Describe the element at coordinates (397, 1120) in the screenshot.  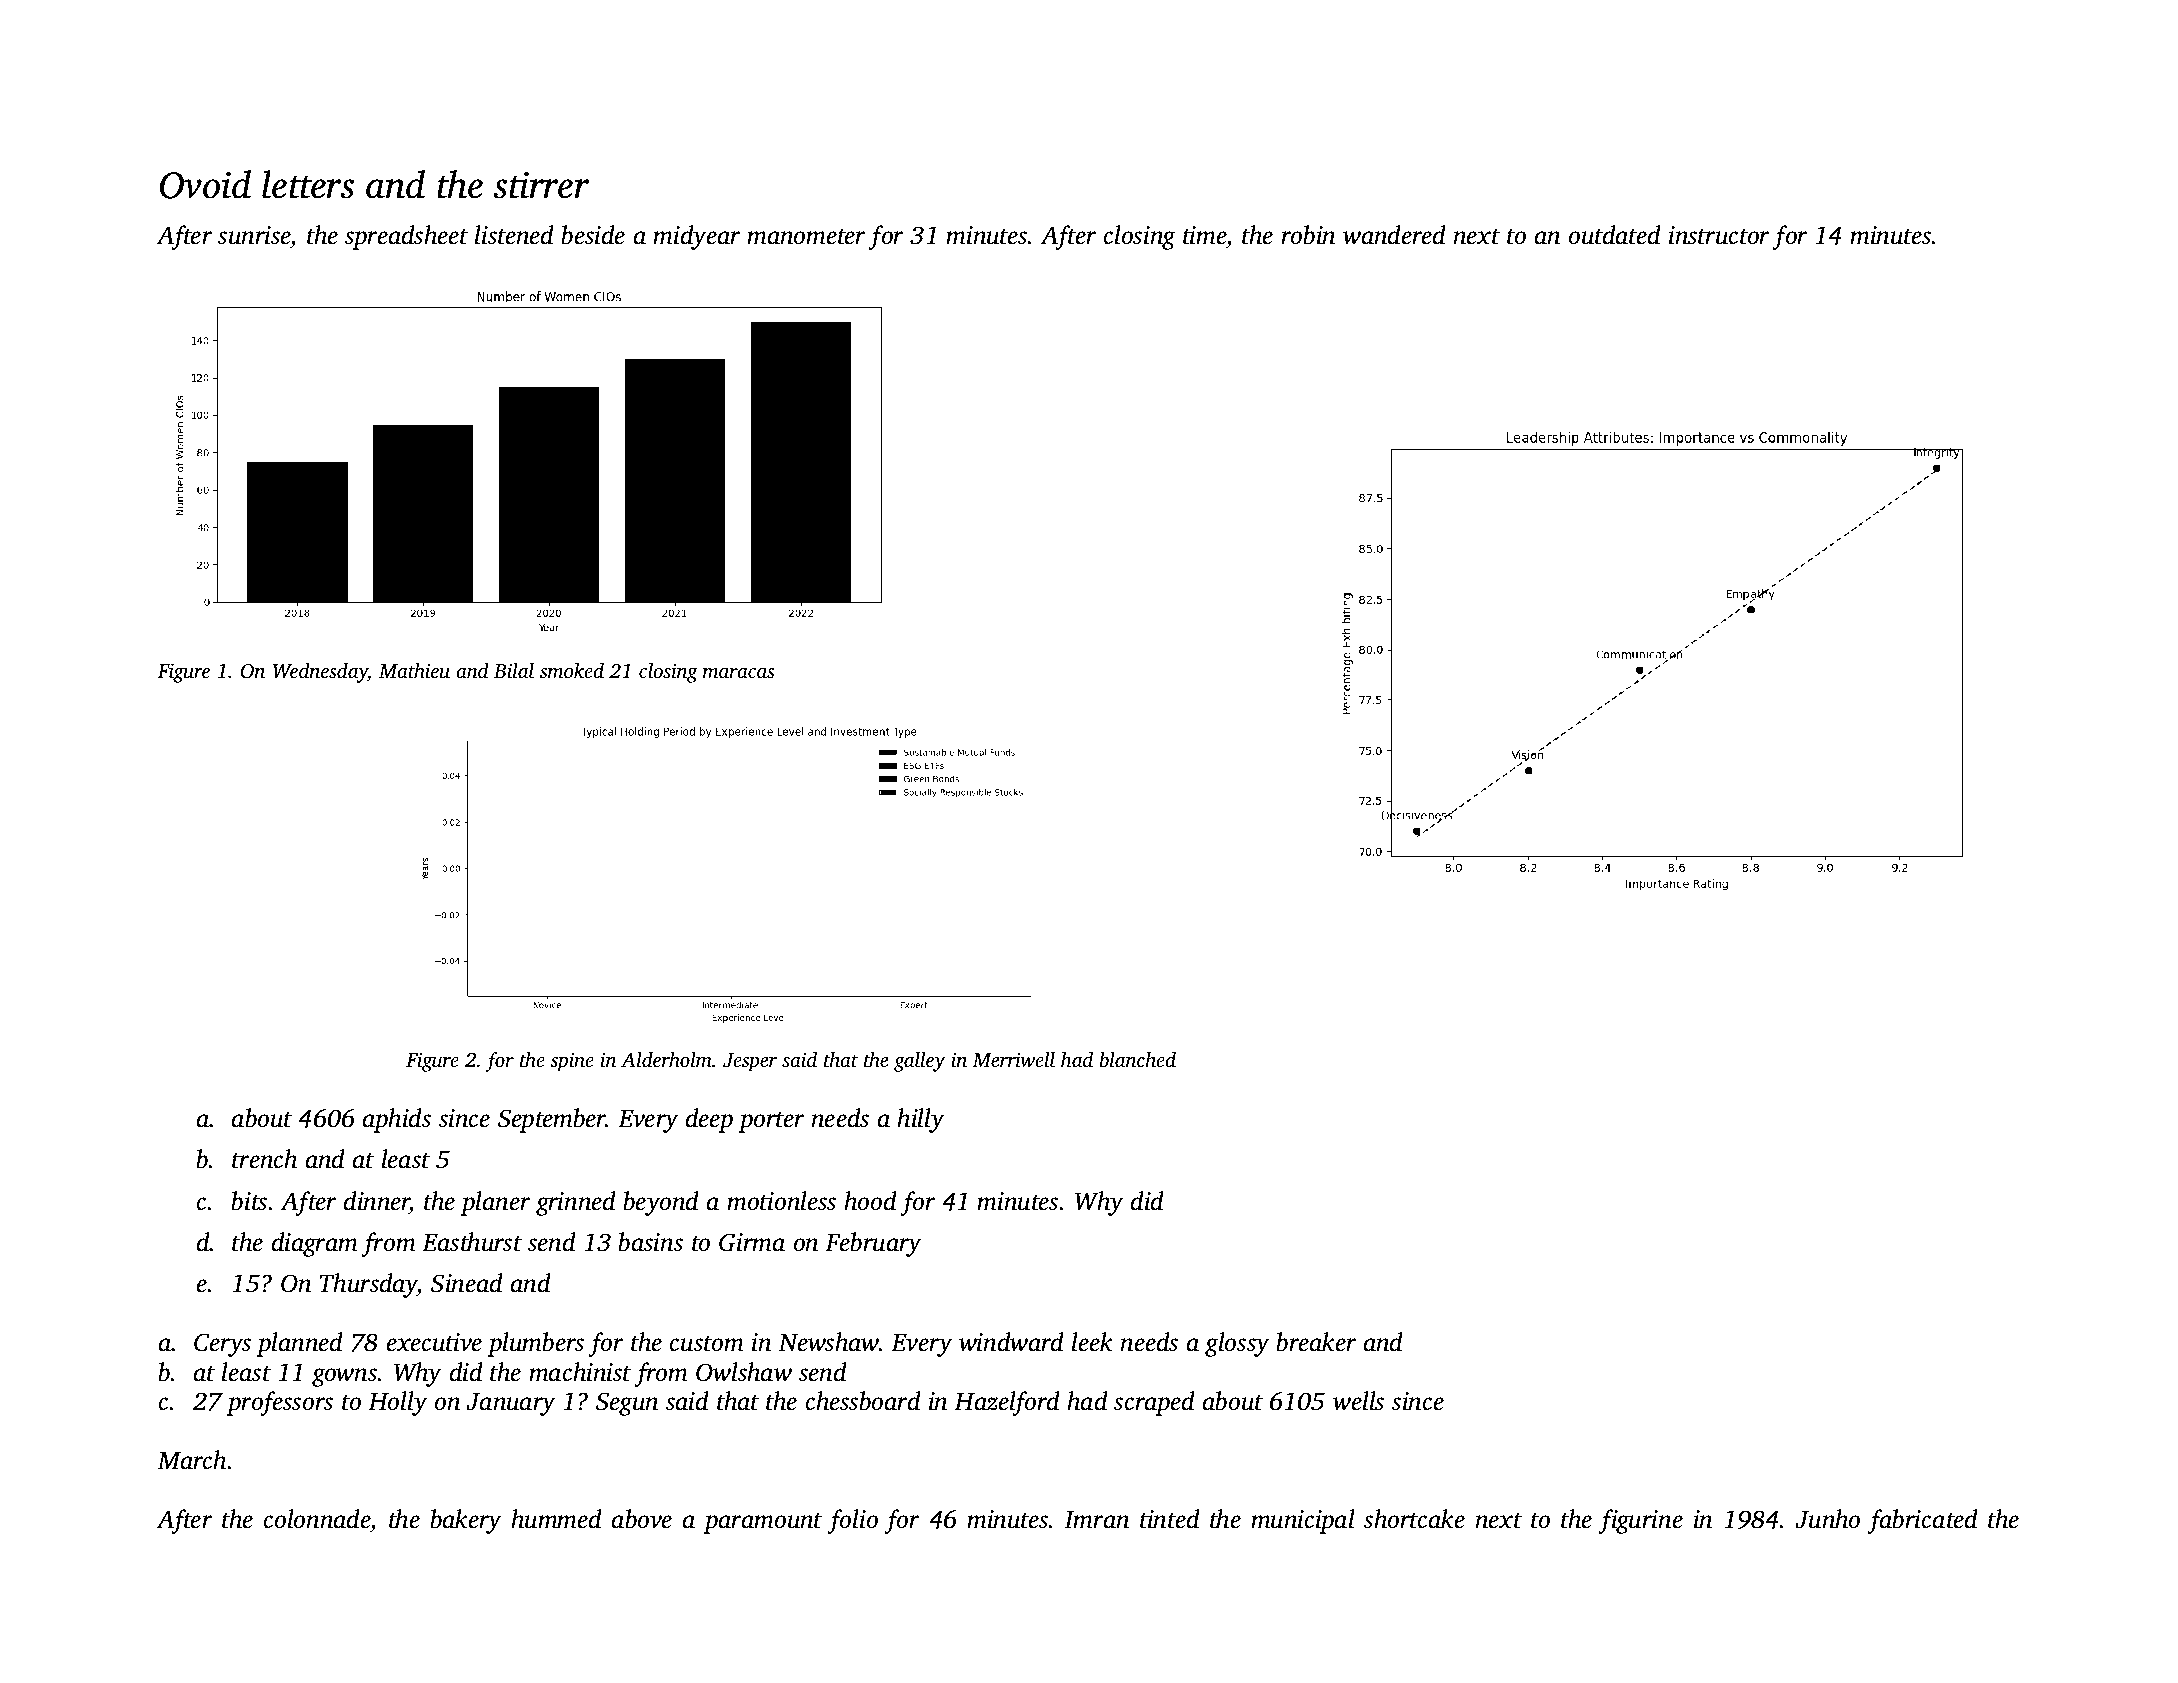
I see `aphids` at that location.
